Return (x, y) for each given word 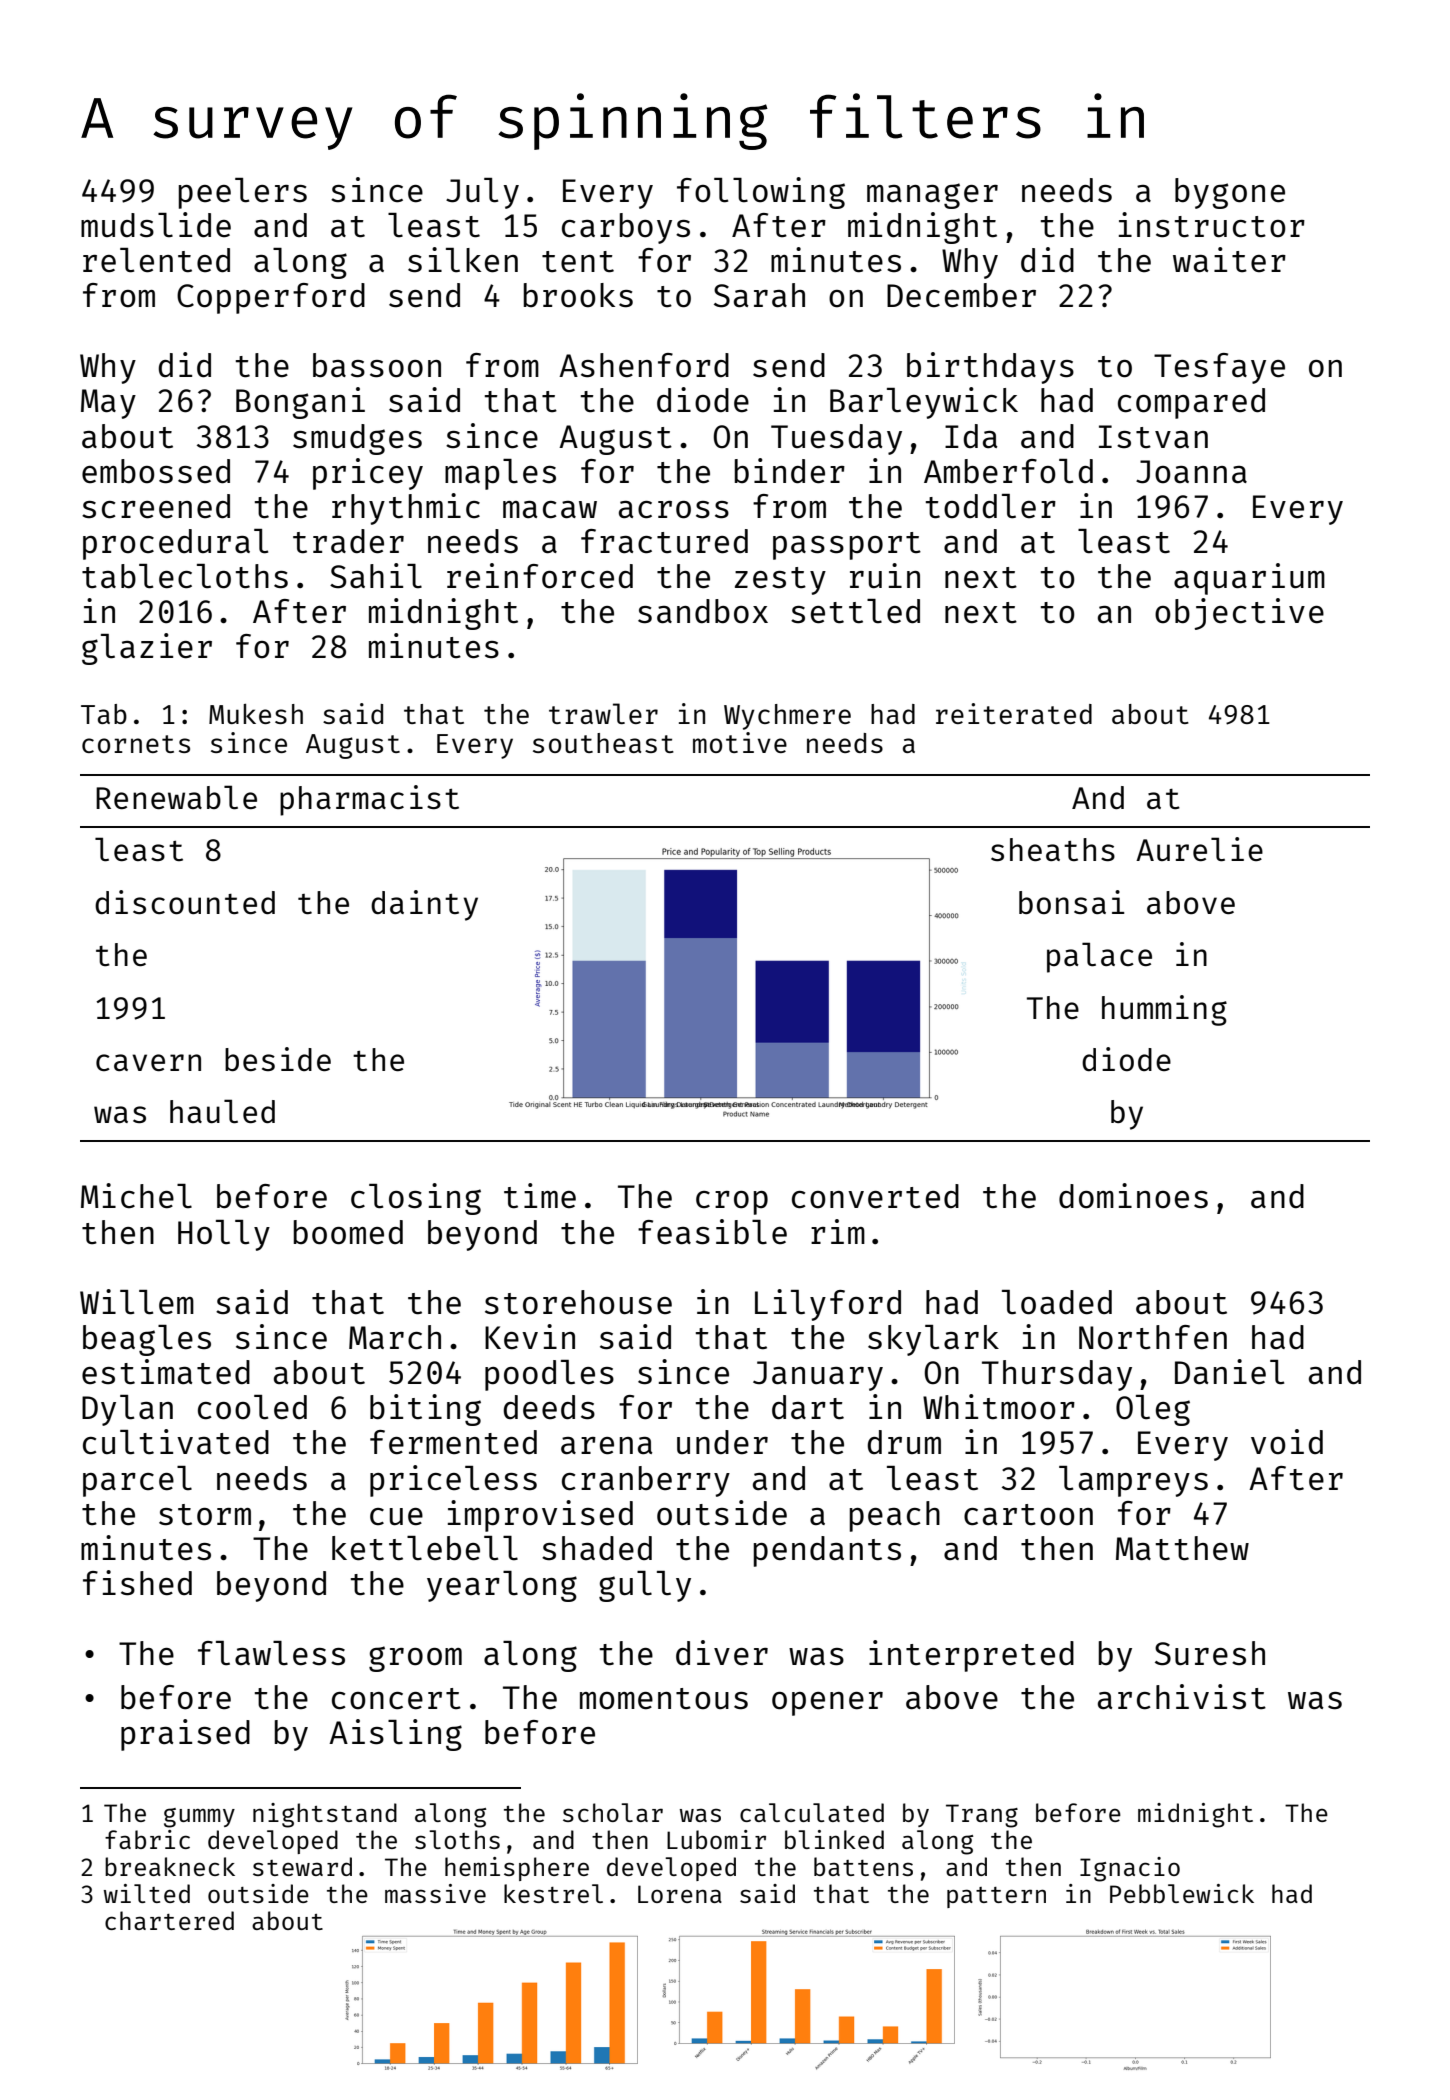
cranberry (646, 1481)
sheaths (1053, 849)
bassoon (377, 365)
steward (302, 1866)
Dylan (127, 1410)
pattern (996, 1897)
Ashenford (644, 365)
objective (1239, 614)
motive (740, 742)
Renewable (176, 797)
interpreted (971, 1656)
